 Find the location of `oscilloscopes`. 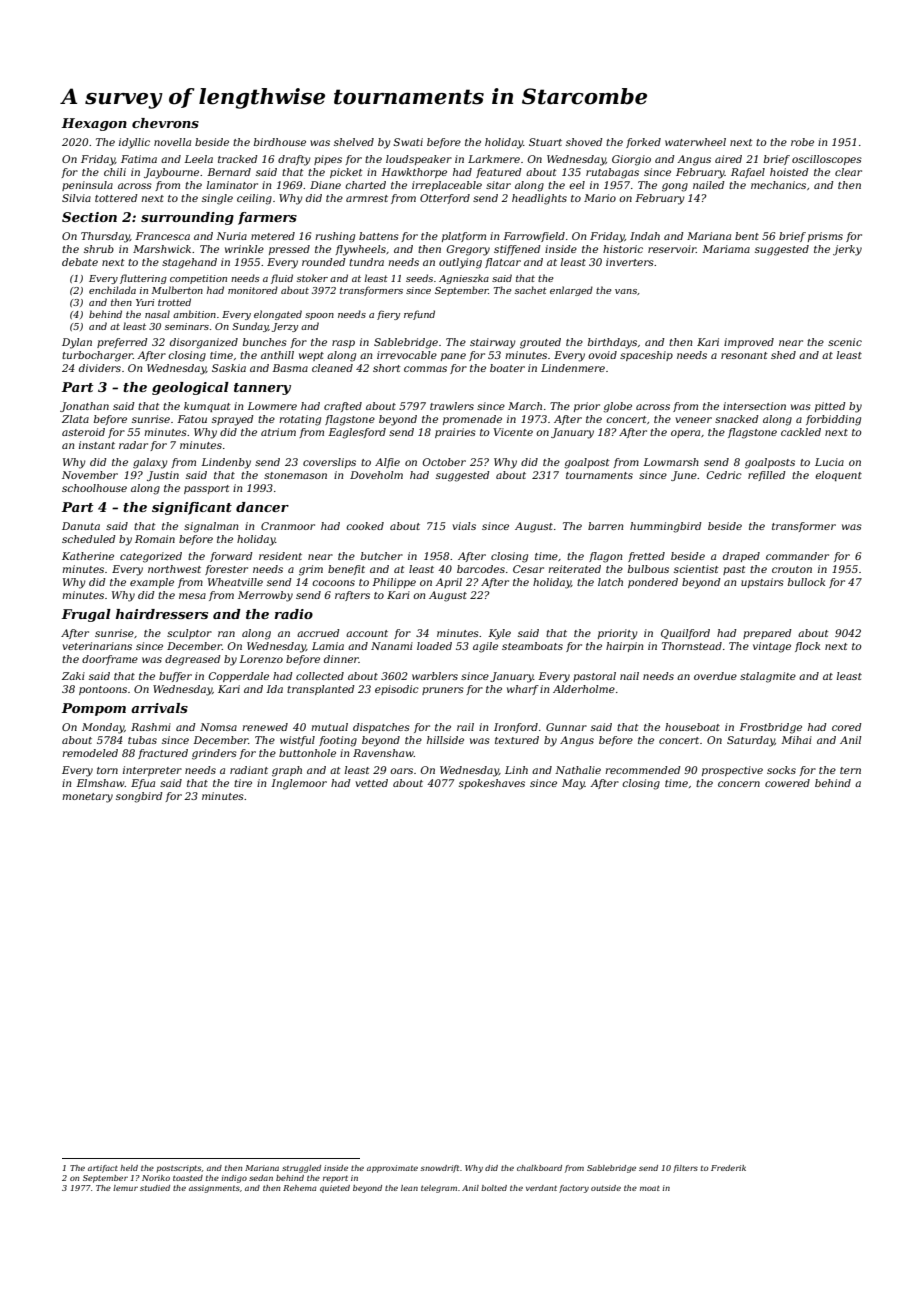

oscilloscopes is located at coordinates (827, 160).
